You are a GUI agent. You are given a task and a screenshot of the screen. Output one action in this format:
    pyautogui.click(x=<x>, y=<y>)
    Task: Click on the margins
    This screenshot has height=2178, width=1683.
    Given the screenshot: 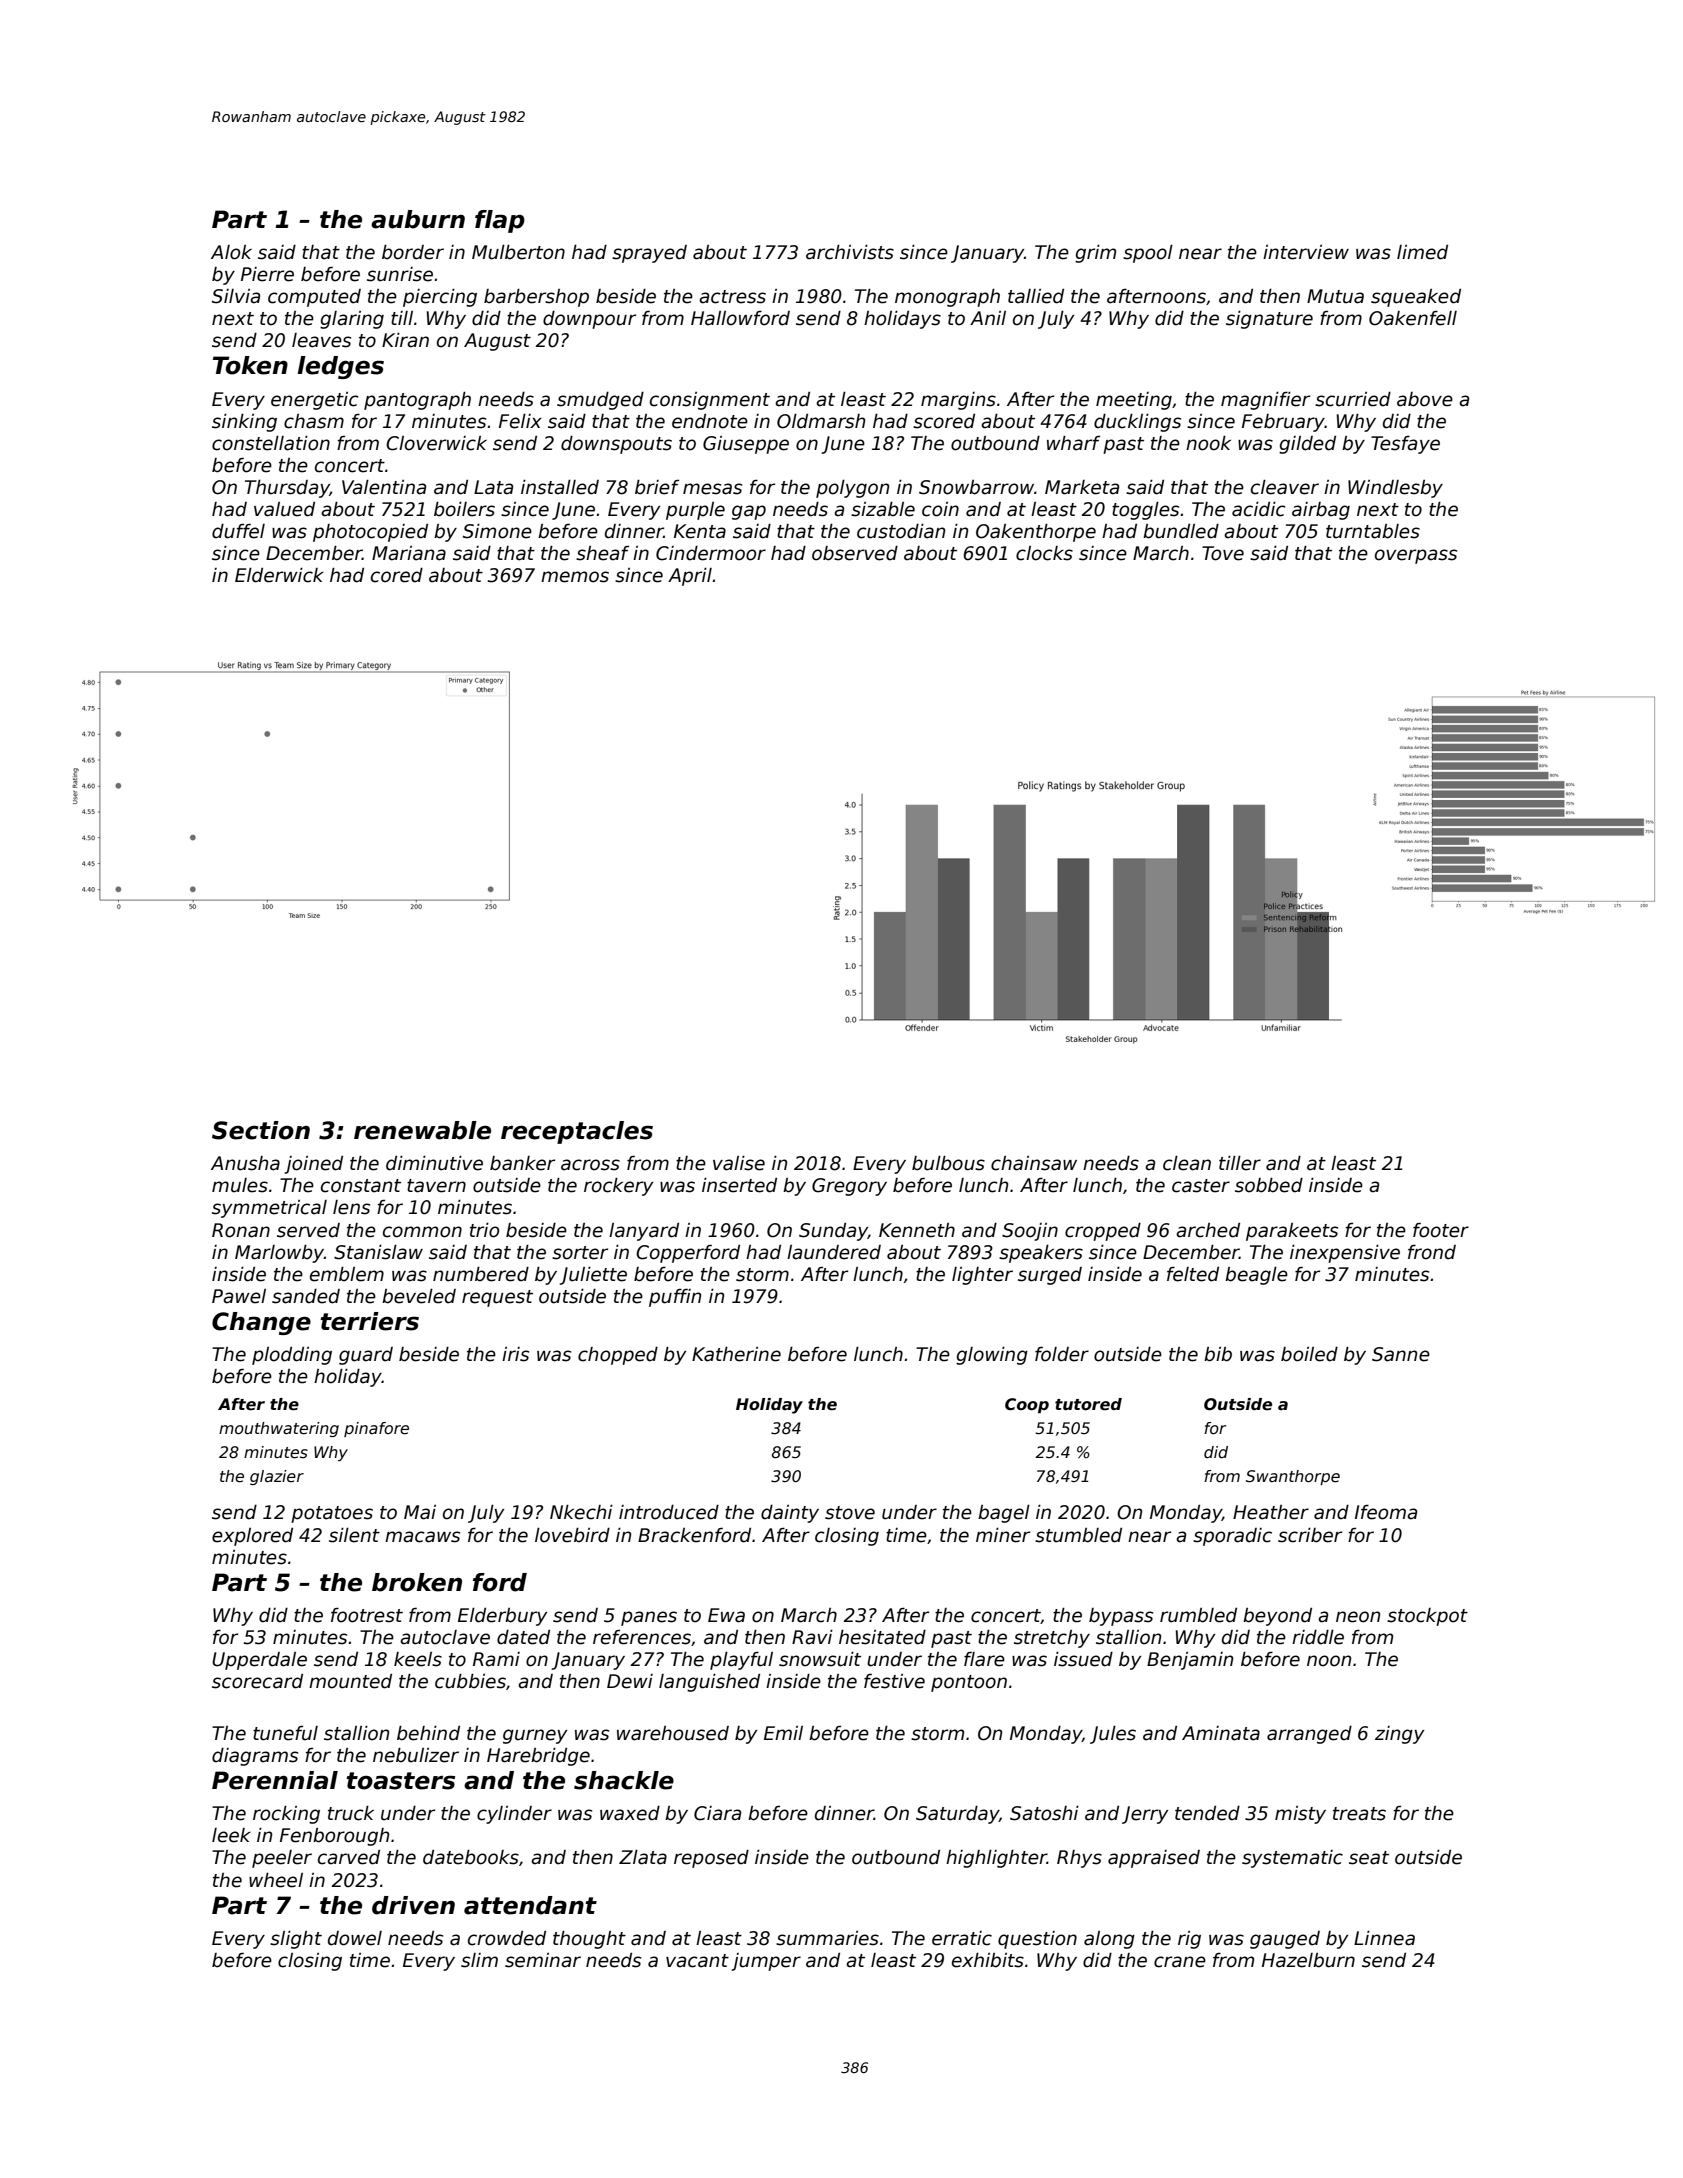 What is the action you would take?
    pyautogui.click(x=958, y=401)
